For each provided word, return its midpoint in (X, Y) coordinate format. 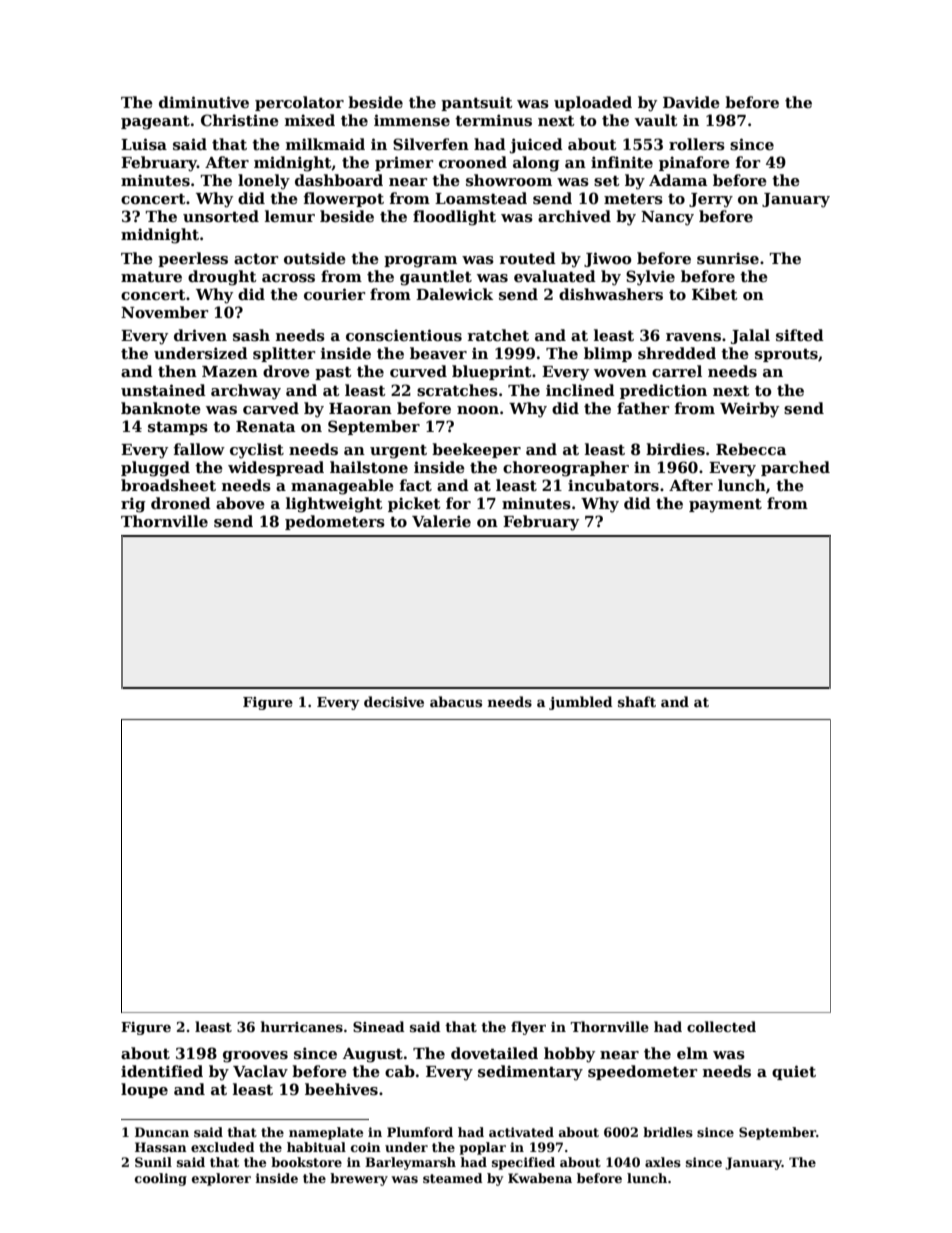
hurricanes (302, 1026)
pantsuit (477, 103)
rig (133, 505)
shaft (637, 701)
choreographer (566, 469)
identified (162, 1071)
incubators (613, 485)
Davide (691, 102)
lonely (264, 182)
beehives (341, 1089)
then (177, 371)
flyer (528, 1028)
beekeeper (476, 450)
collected (721, 1026)
